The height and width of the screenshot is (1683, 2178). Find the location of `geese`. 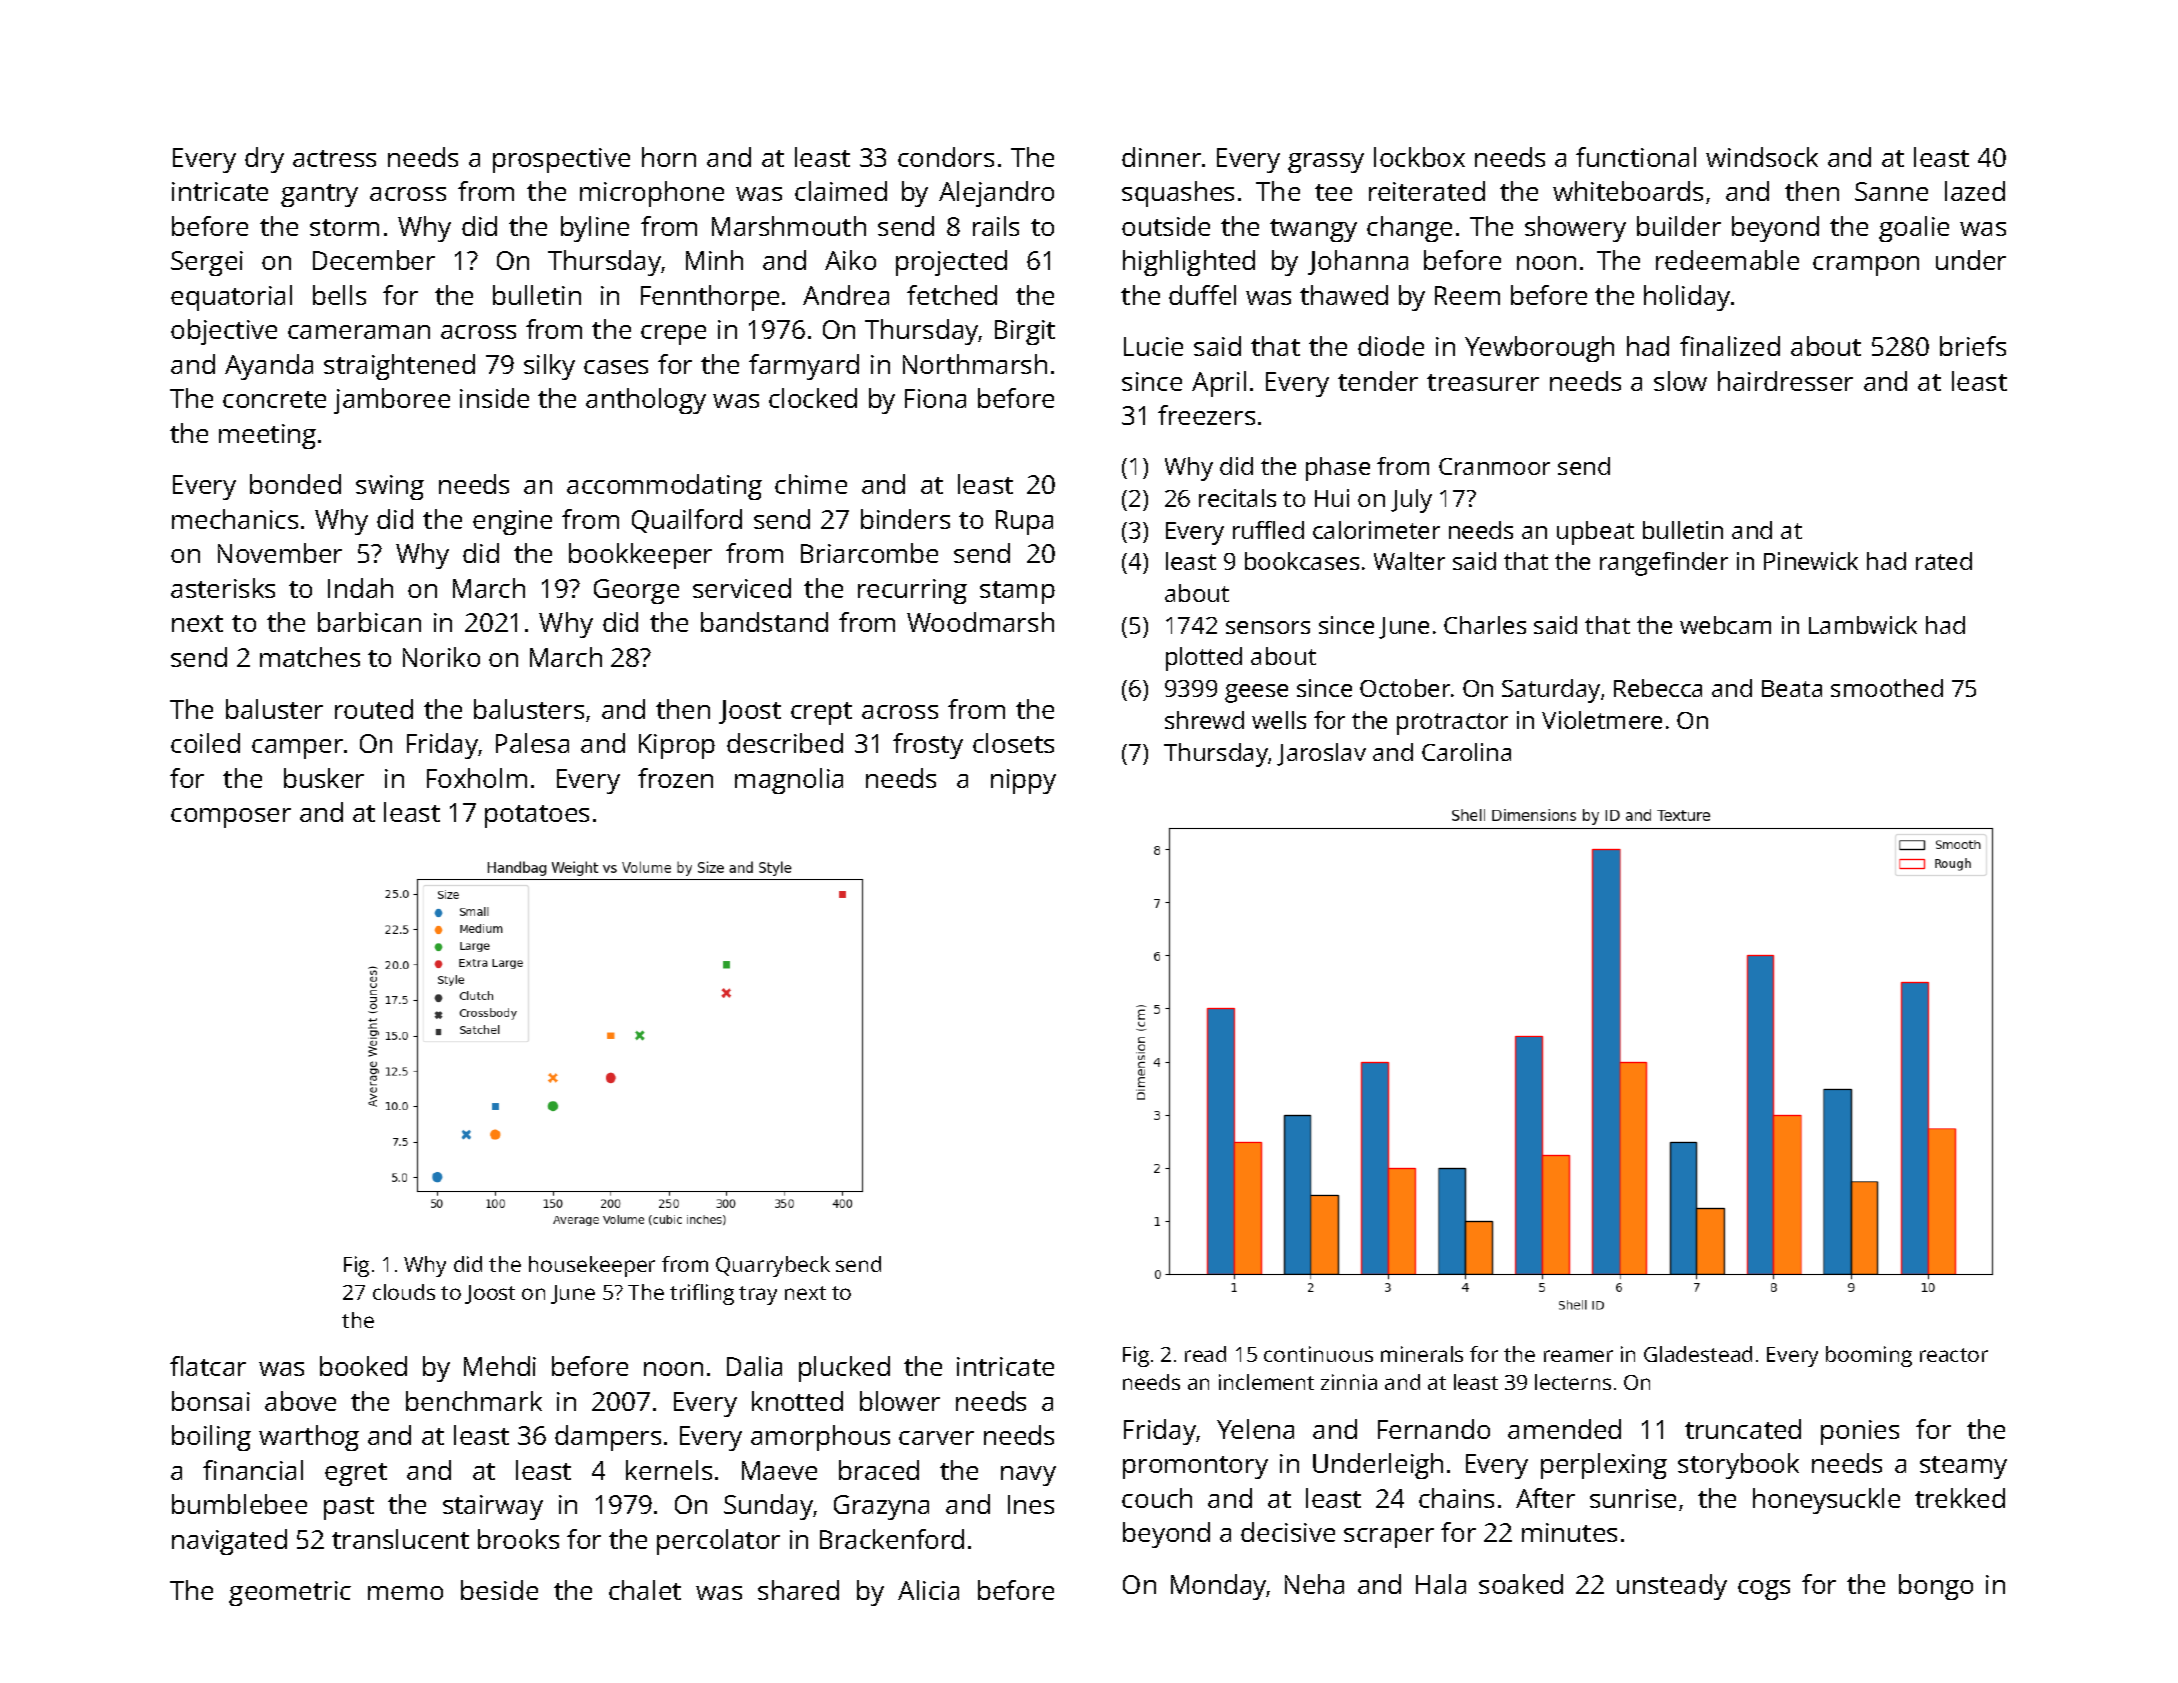

geese is located at coordinates (1256, 693).
